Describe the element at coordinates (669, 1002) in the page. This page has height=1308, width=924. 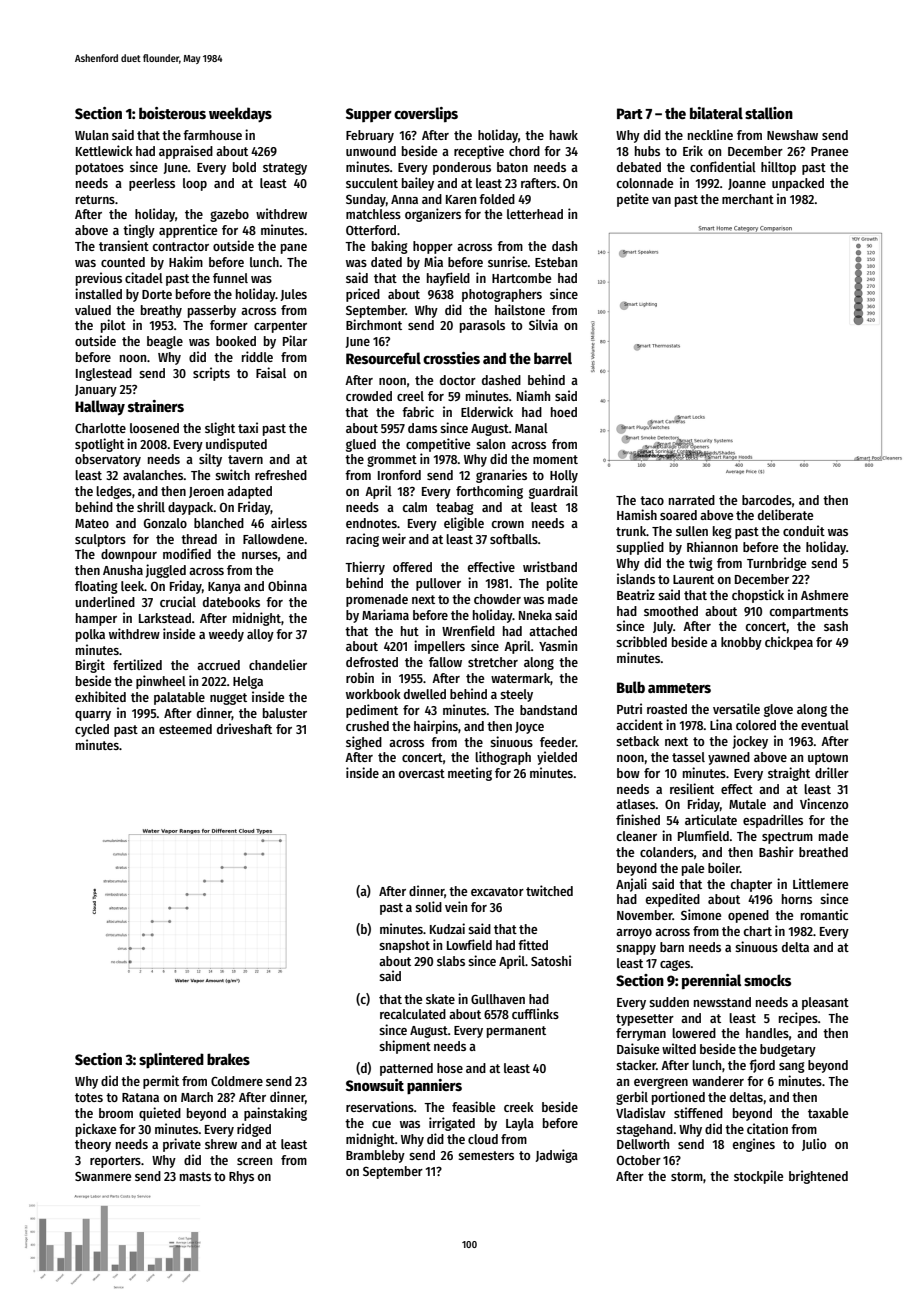
I see `sudden` at that location.
